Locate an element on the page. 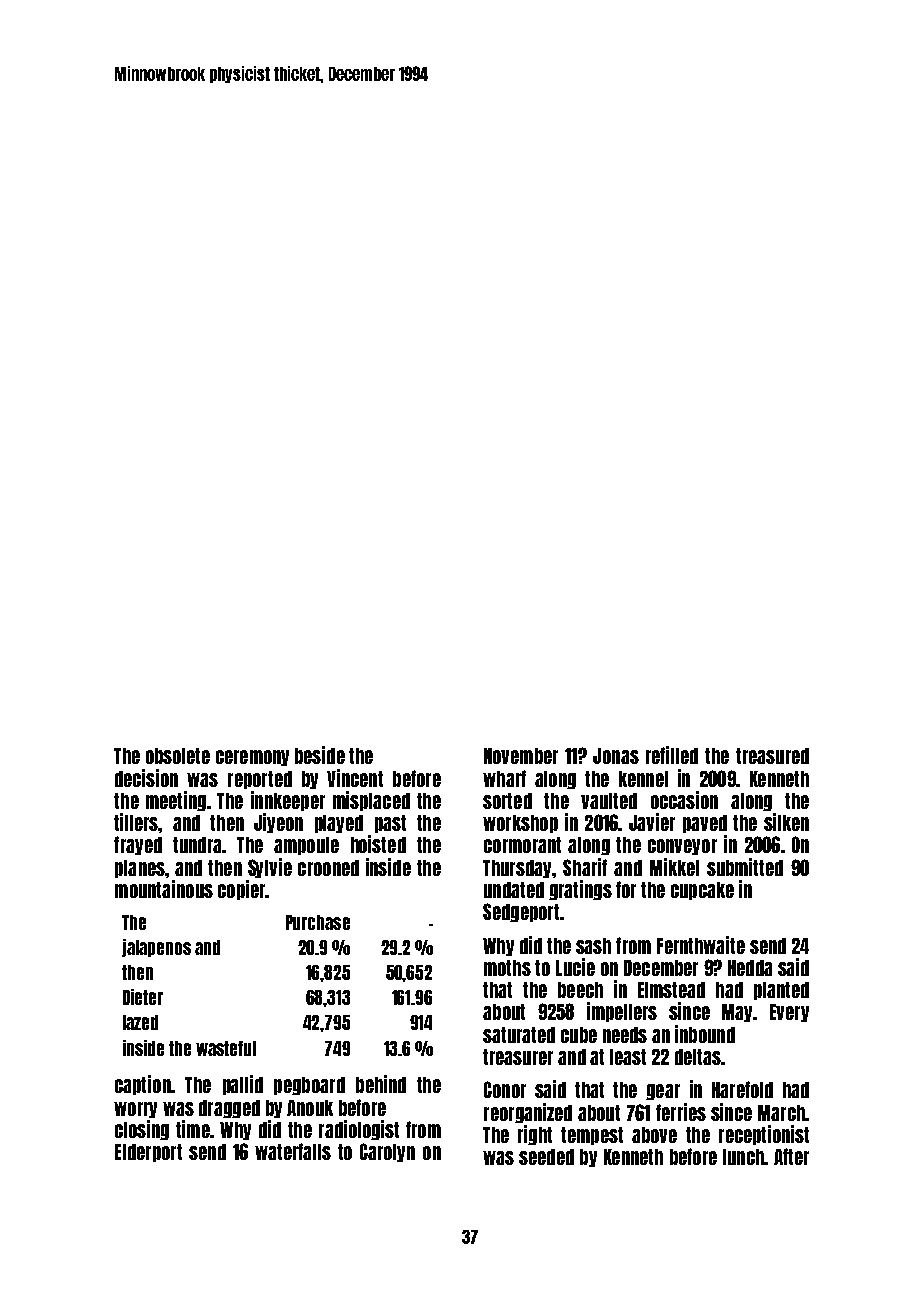  saturated is located at coordinates (519, 1035).
